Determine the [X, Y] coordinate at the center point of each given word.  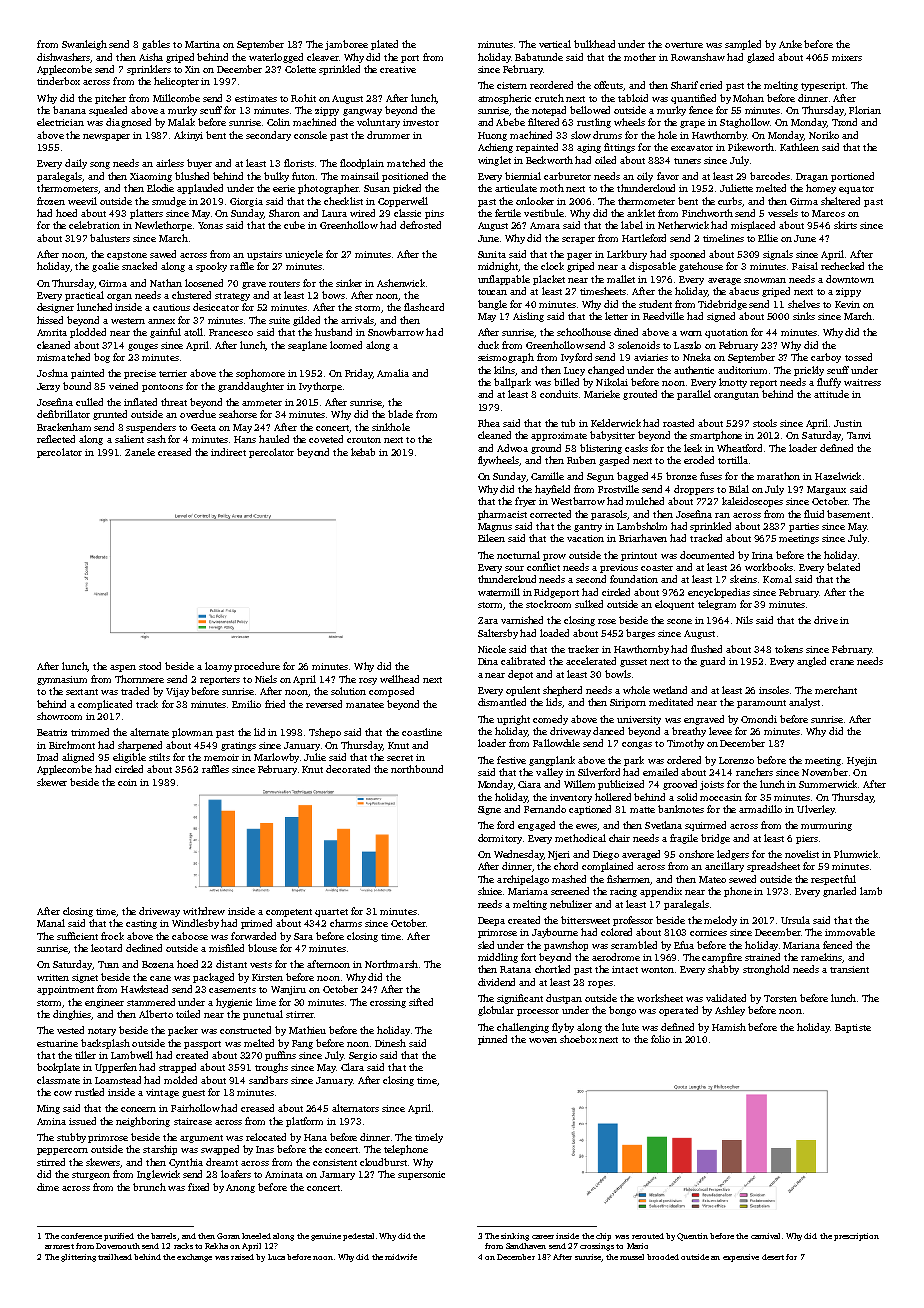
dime [48, 1187]
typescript [823, 86]
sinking [515, 1237]
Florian [865, 110]
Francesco [231, 332]
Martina [202, 44]
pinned [492, 1040]
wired [362, 213]
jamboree [346, 45]
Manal [51, 923]
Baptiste [853, 1028]
